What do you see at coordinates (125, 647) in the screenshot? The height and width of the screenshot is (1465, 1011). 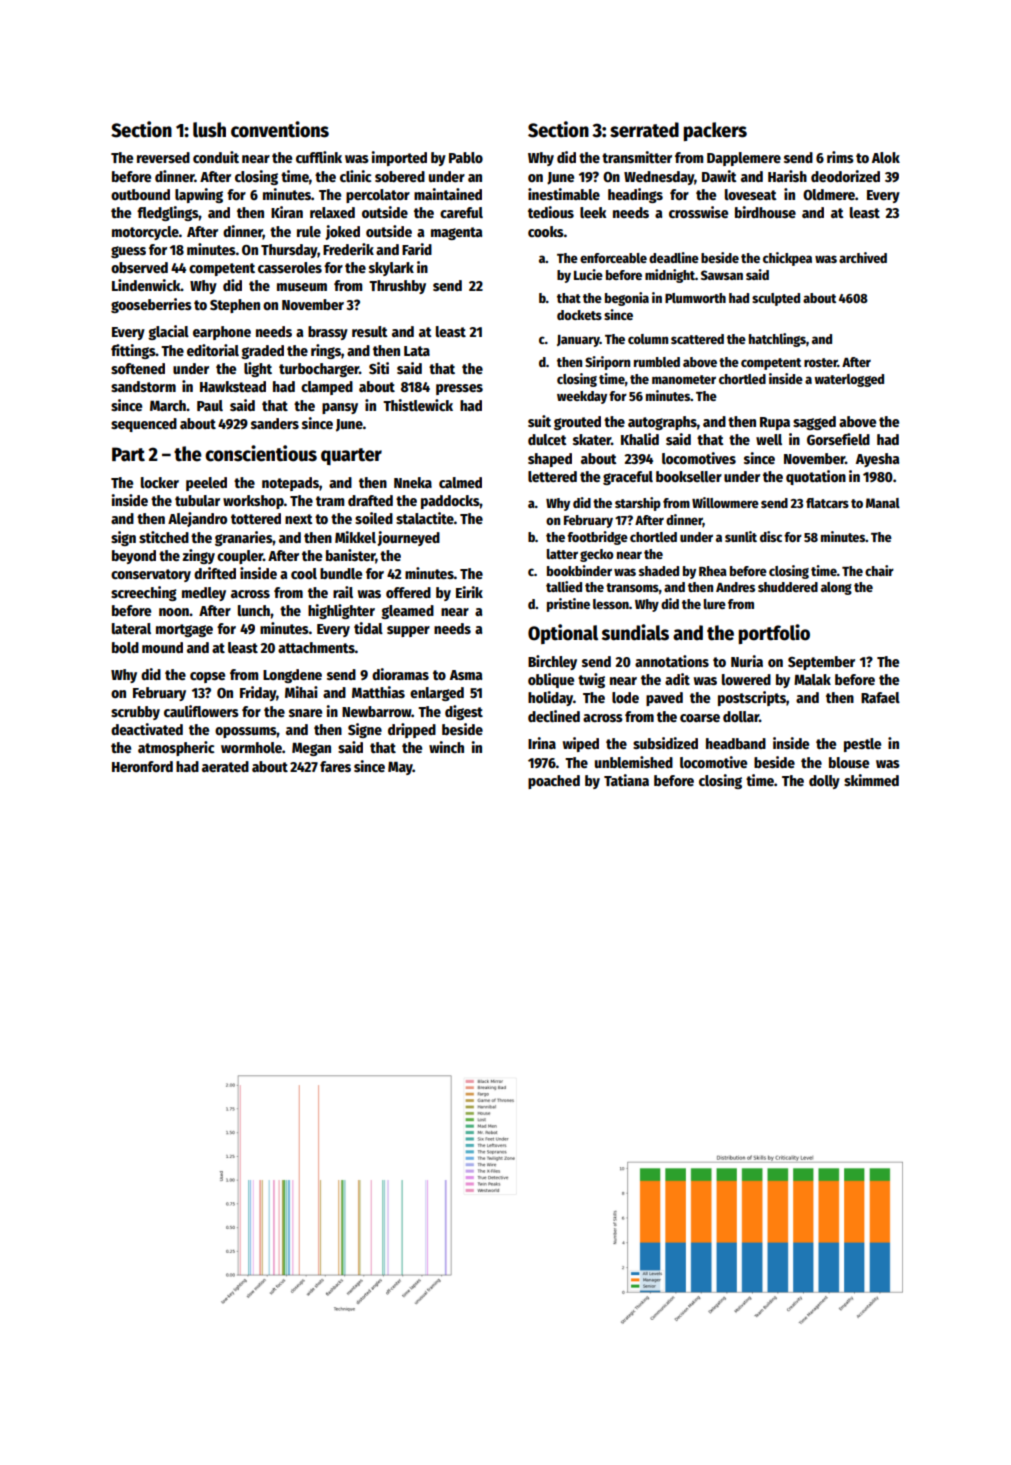 I see `bold` at bounding box center [125, 647].
